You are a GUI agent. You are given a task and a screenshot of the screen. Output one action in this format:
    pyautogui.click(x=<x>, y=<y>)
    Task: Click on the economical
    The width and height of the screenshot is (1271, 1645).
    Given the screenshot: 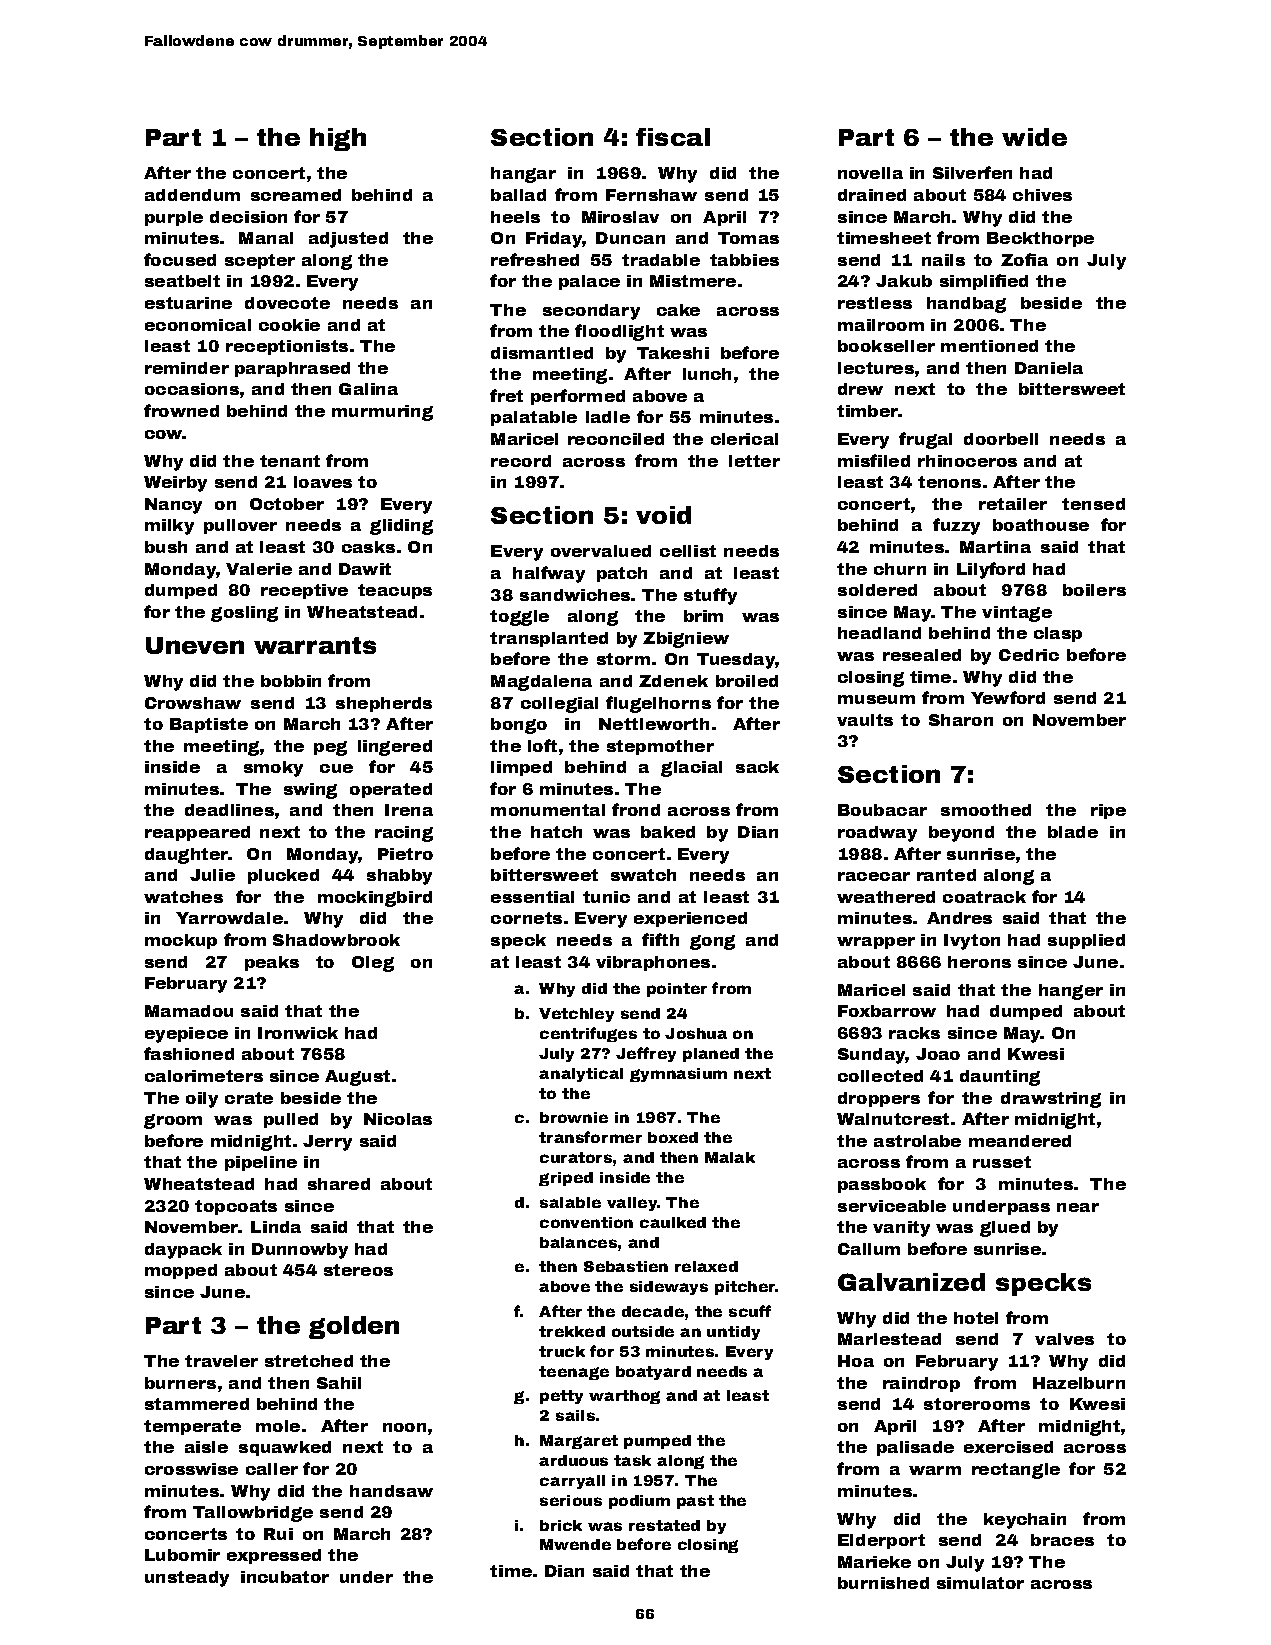 What is the action you would take?
    pyautogui.click(x=198, y=325)
